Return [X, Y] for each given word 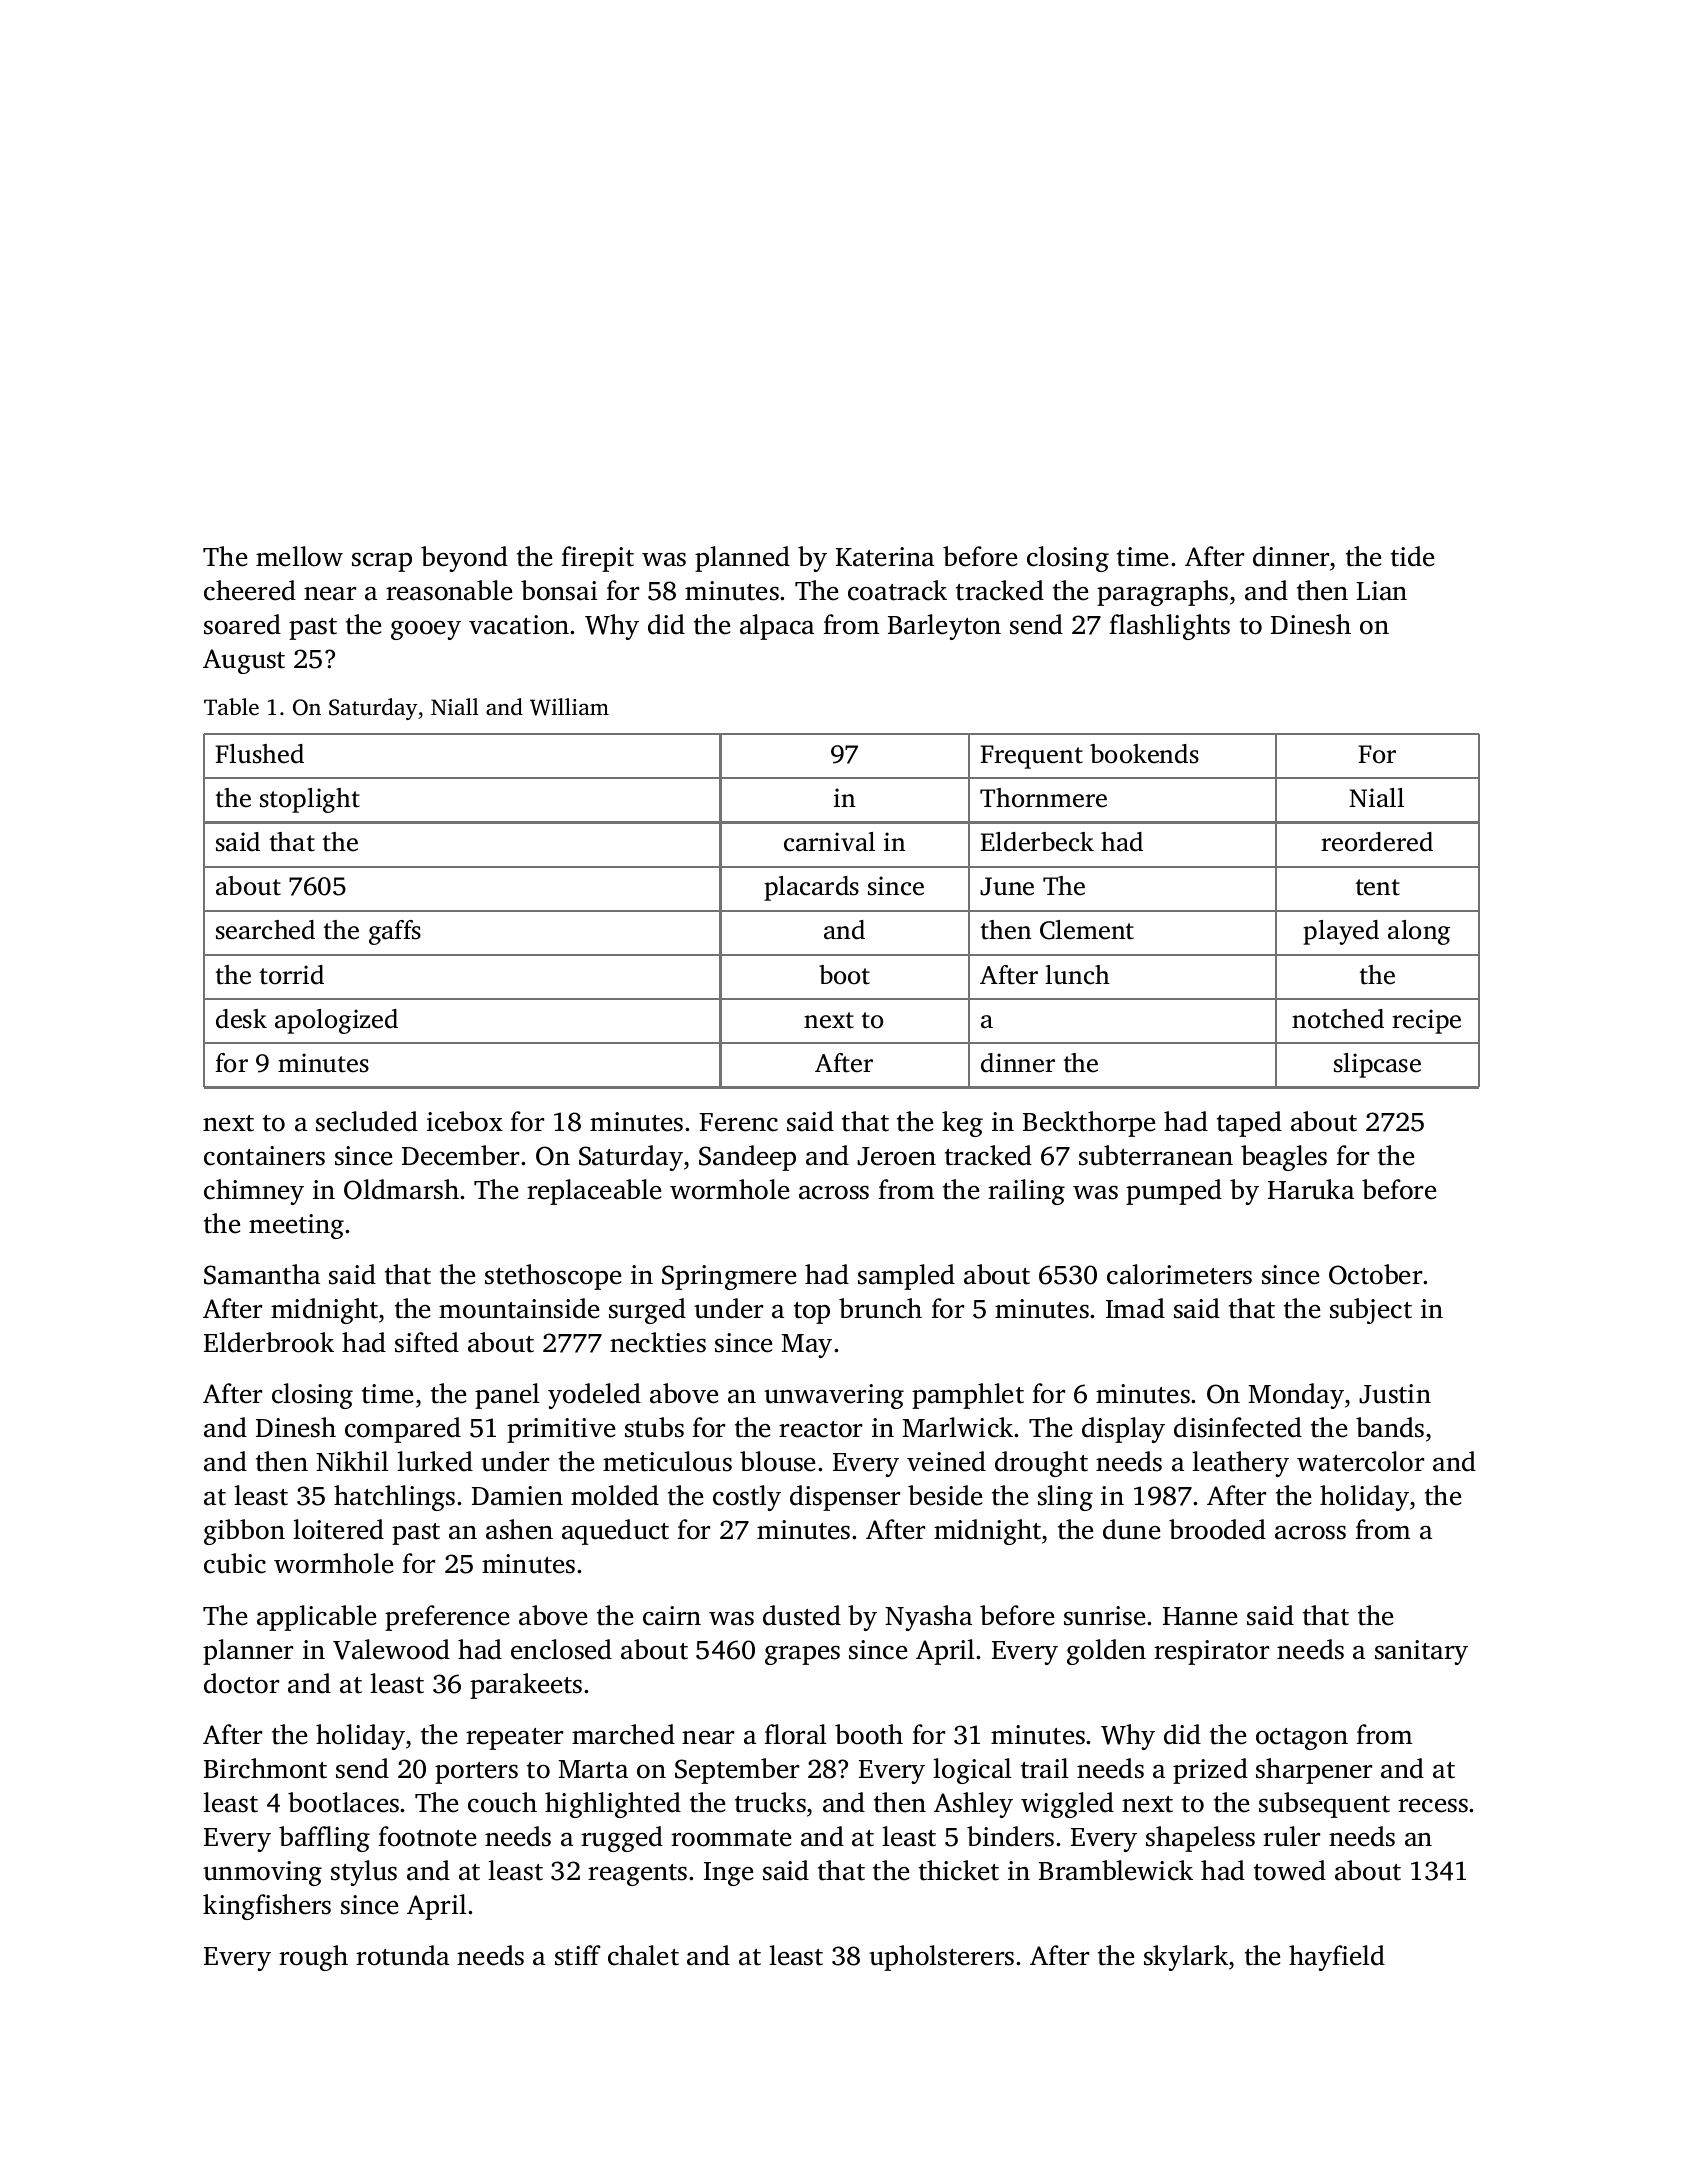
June [1007, 886]
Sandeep [747, 1158]
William [569, 707]
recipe [1426, 1021]
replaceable [594, 1192]
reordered [1377, 842]
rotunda [402, 1955]
